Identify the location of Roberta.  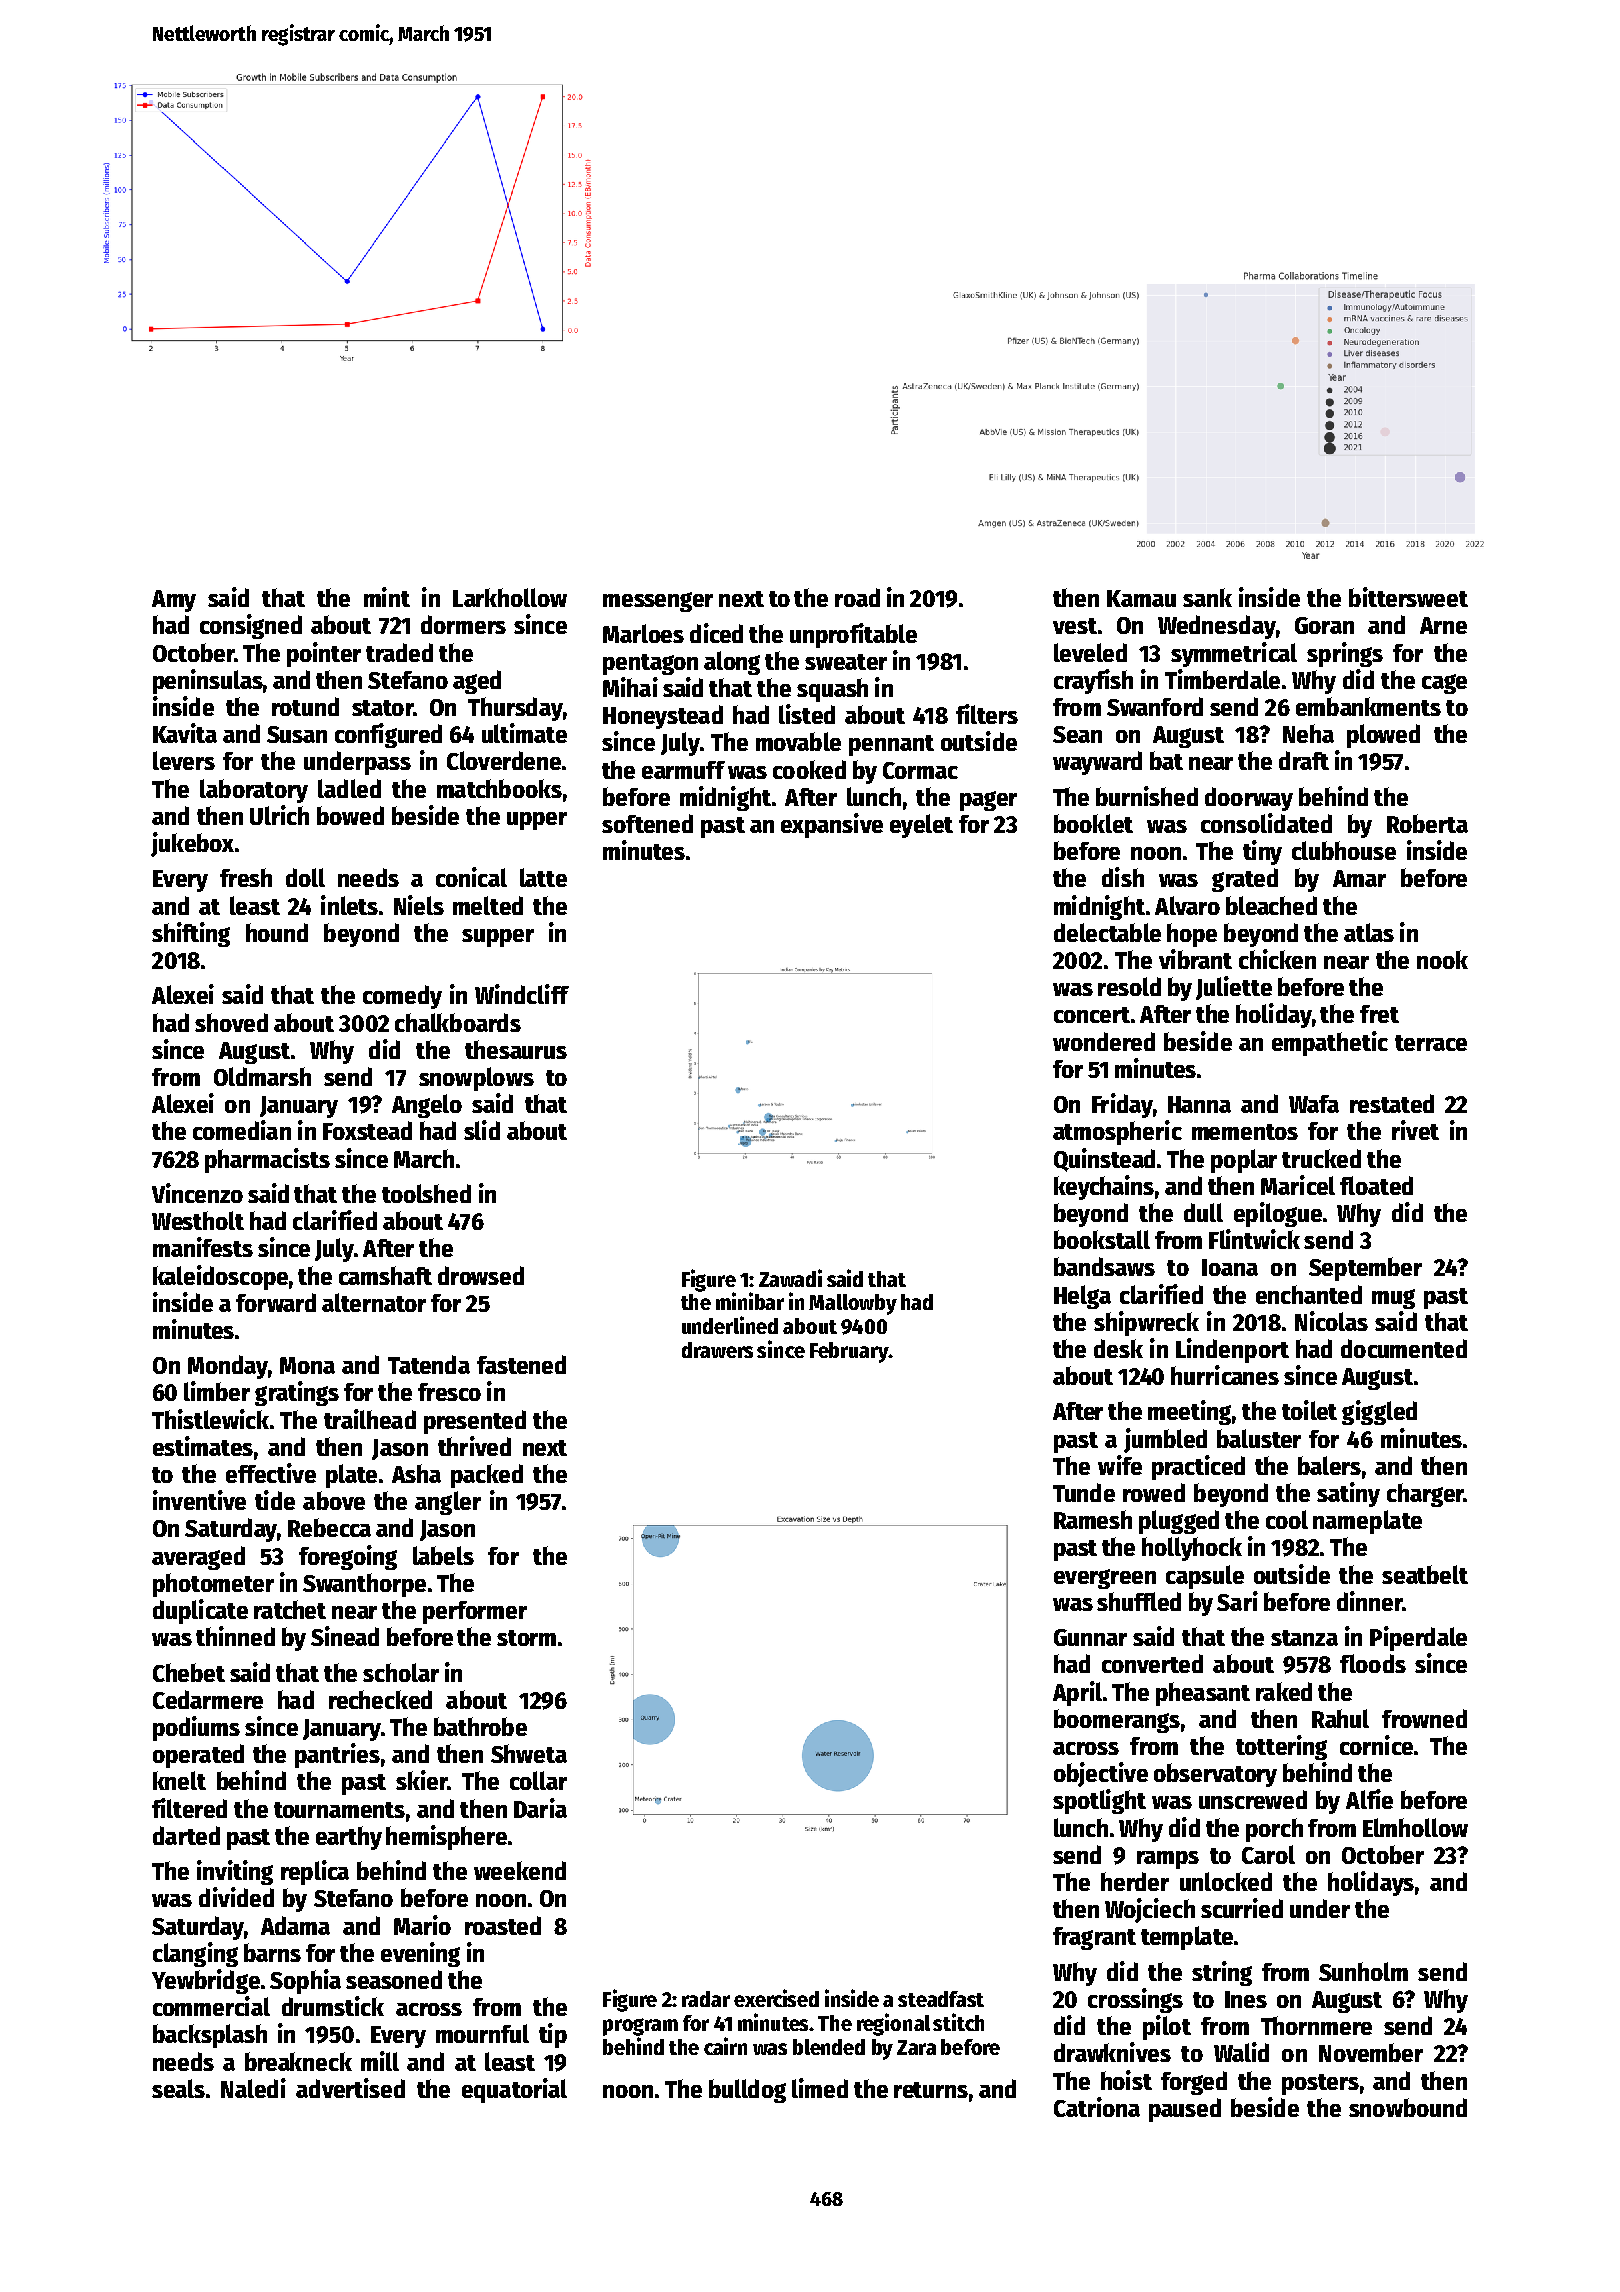
(1427, 823).
